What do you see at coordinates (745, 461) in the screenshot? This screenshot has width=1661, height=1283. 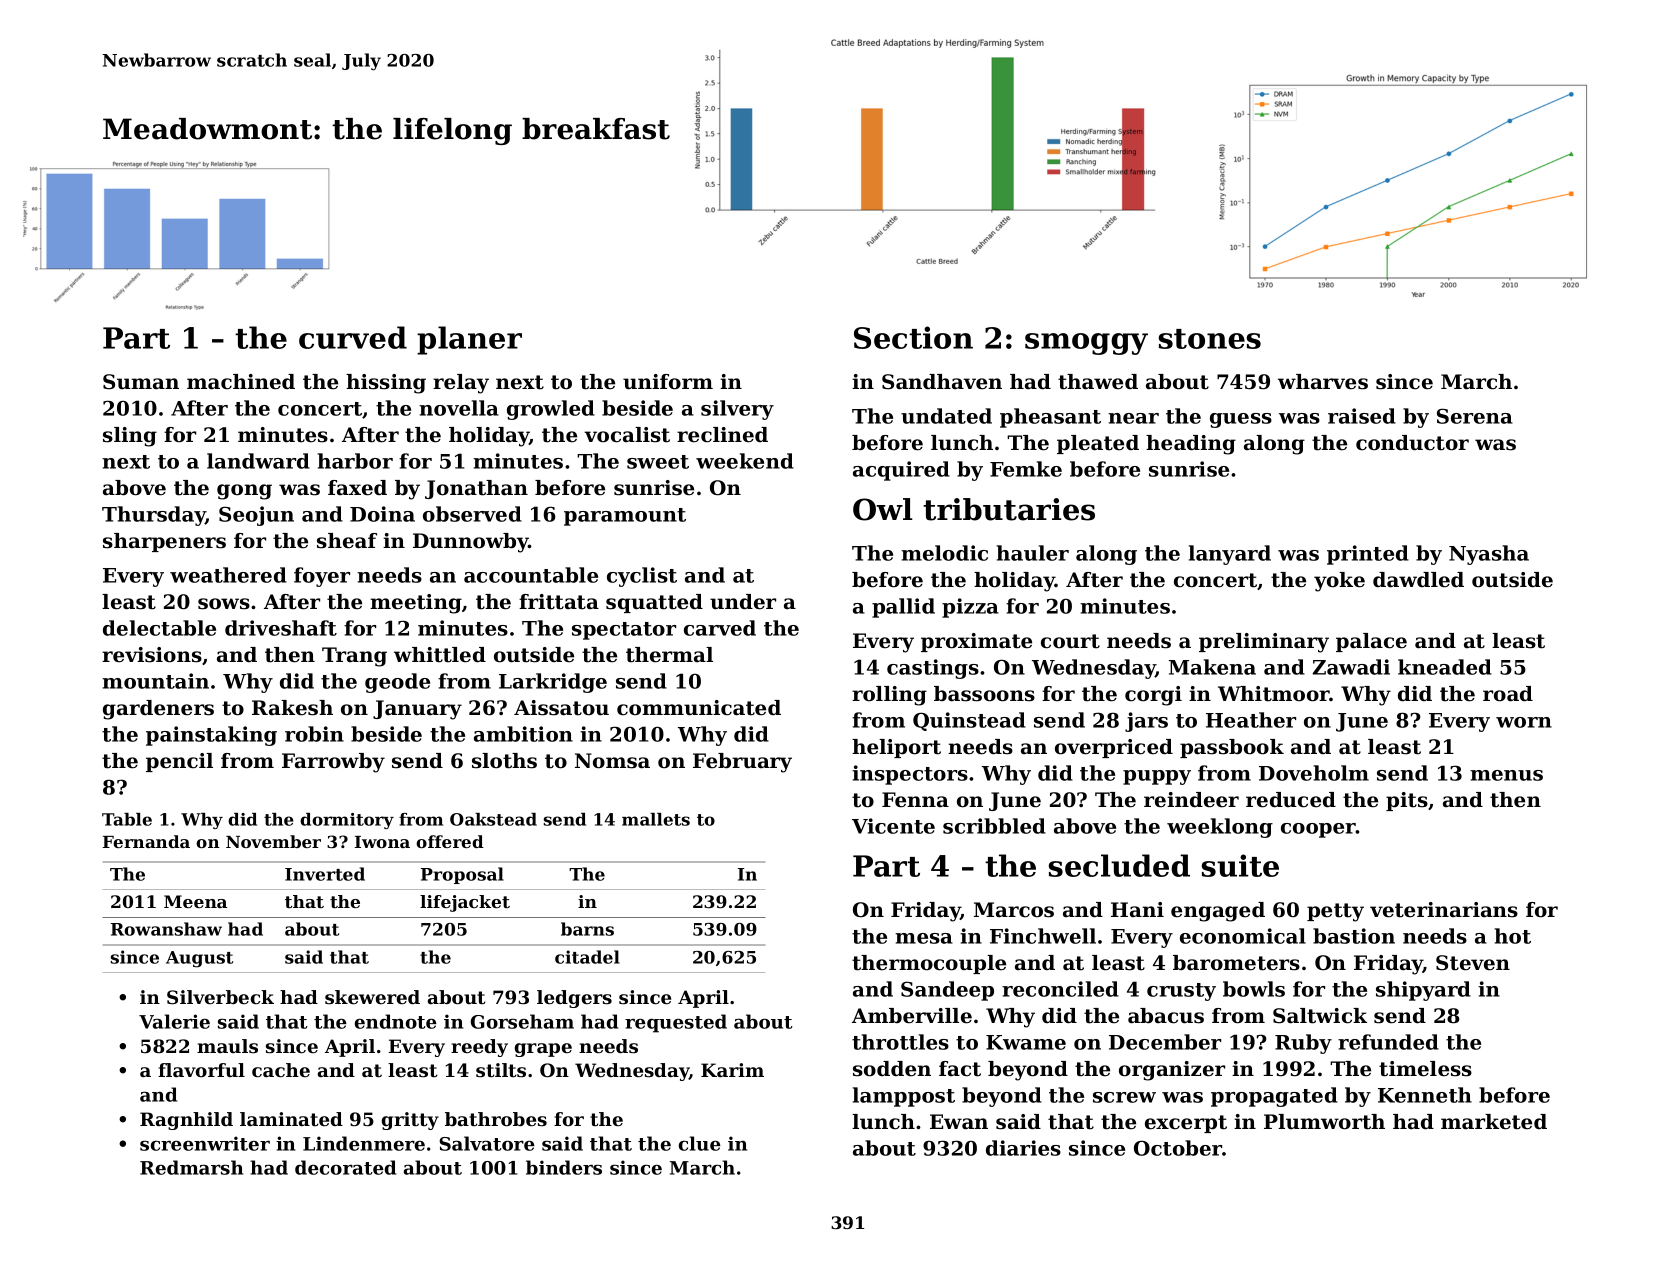 I see `weekend` at bounding box center [745, 461].
